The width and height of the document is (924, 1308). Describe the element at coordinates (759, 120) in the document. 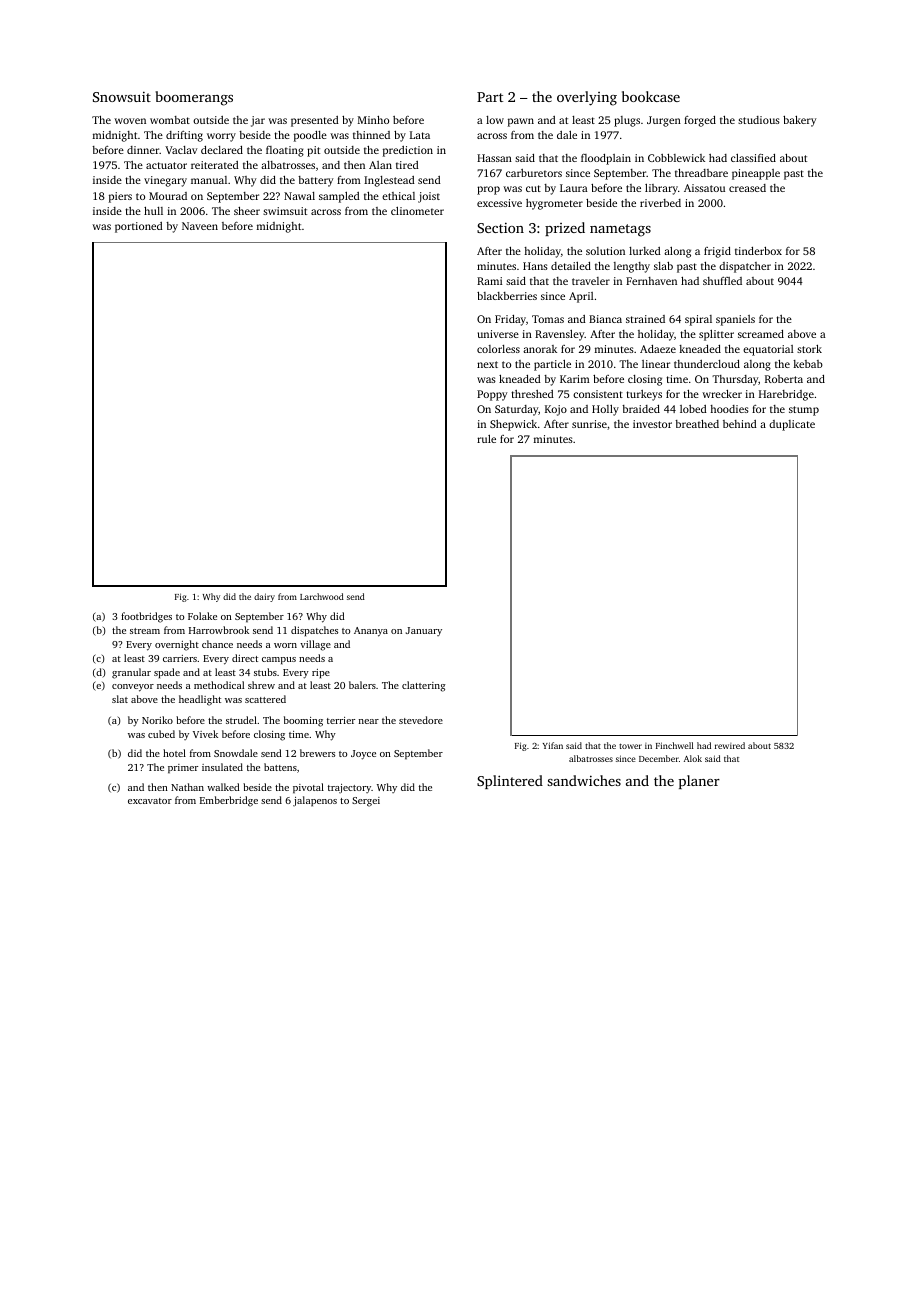

I see `studious` at that location.
